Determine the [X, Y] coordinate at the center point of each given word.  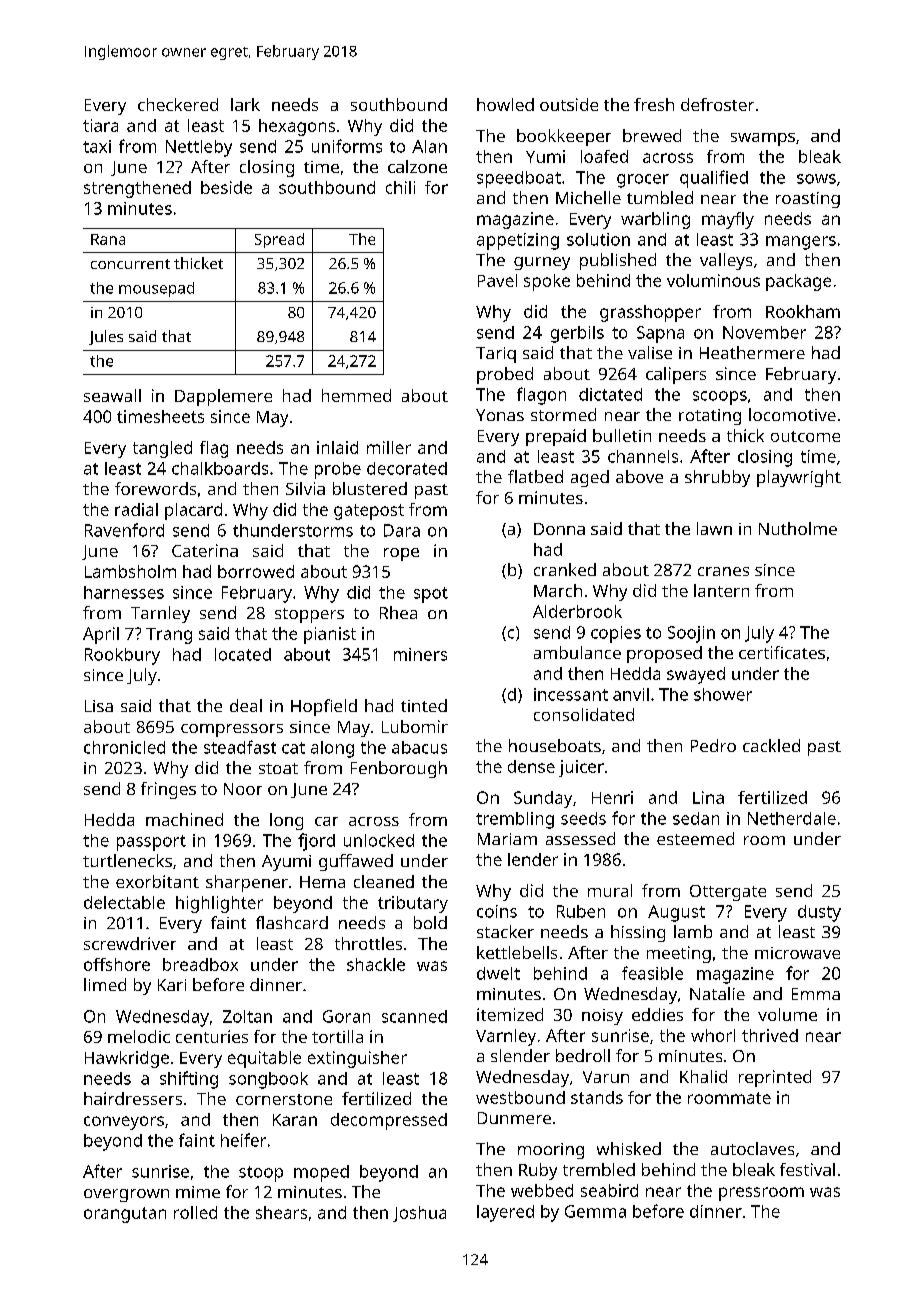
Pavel [497, 280]
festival [807, 1169]
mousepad [156, 289]
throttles [368, 943]
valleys [726, 261]
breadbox [200, 964]
